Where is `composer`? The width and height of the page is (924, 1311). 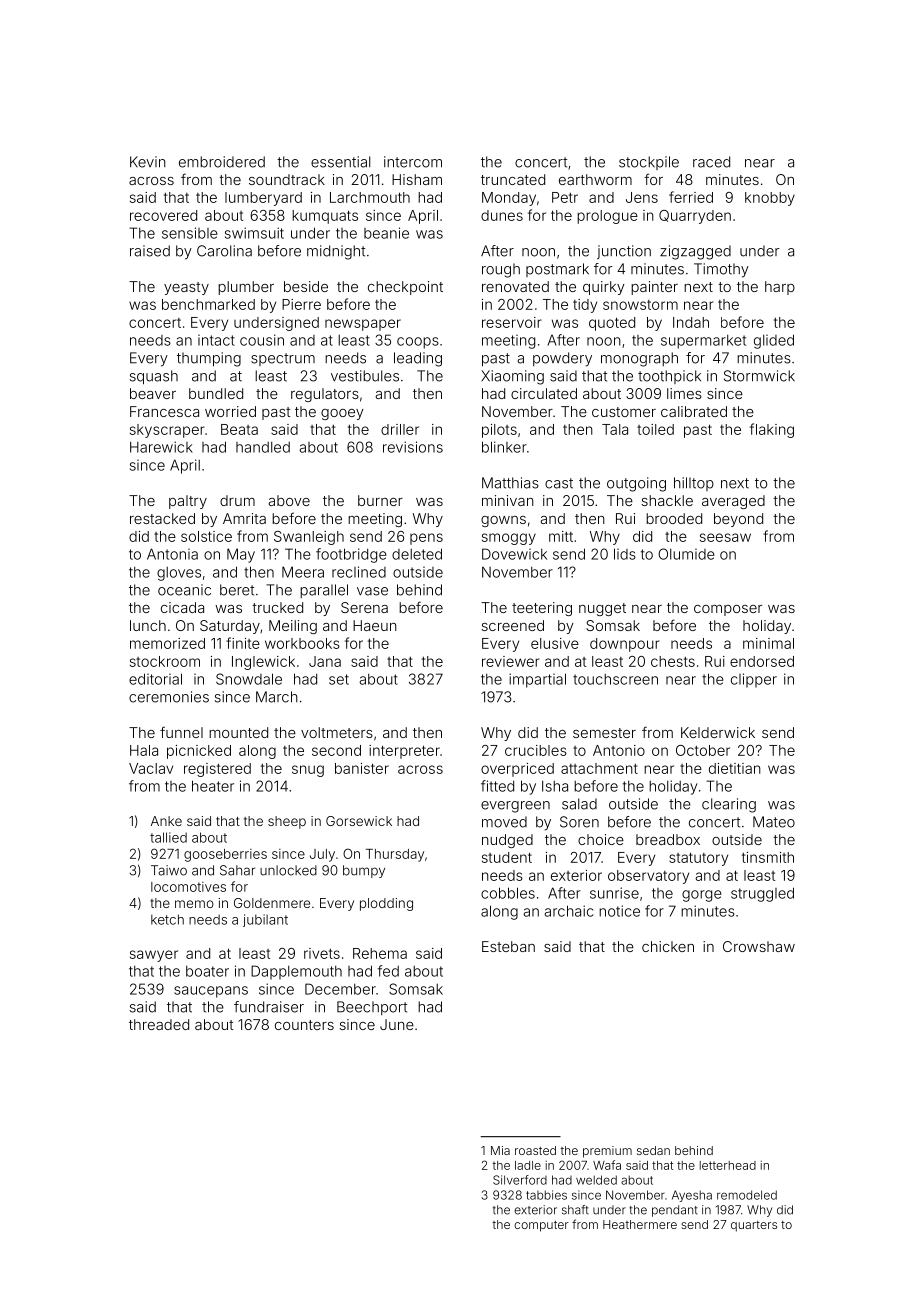
composer is located at coordinates (728, 610).
